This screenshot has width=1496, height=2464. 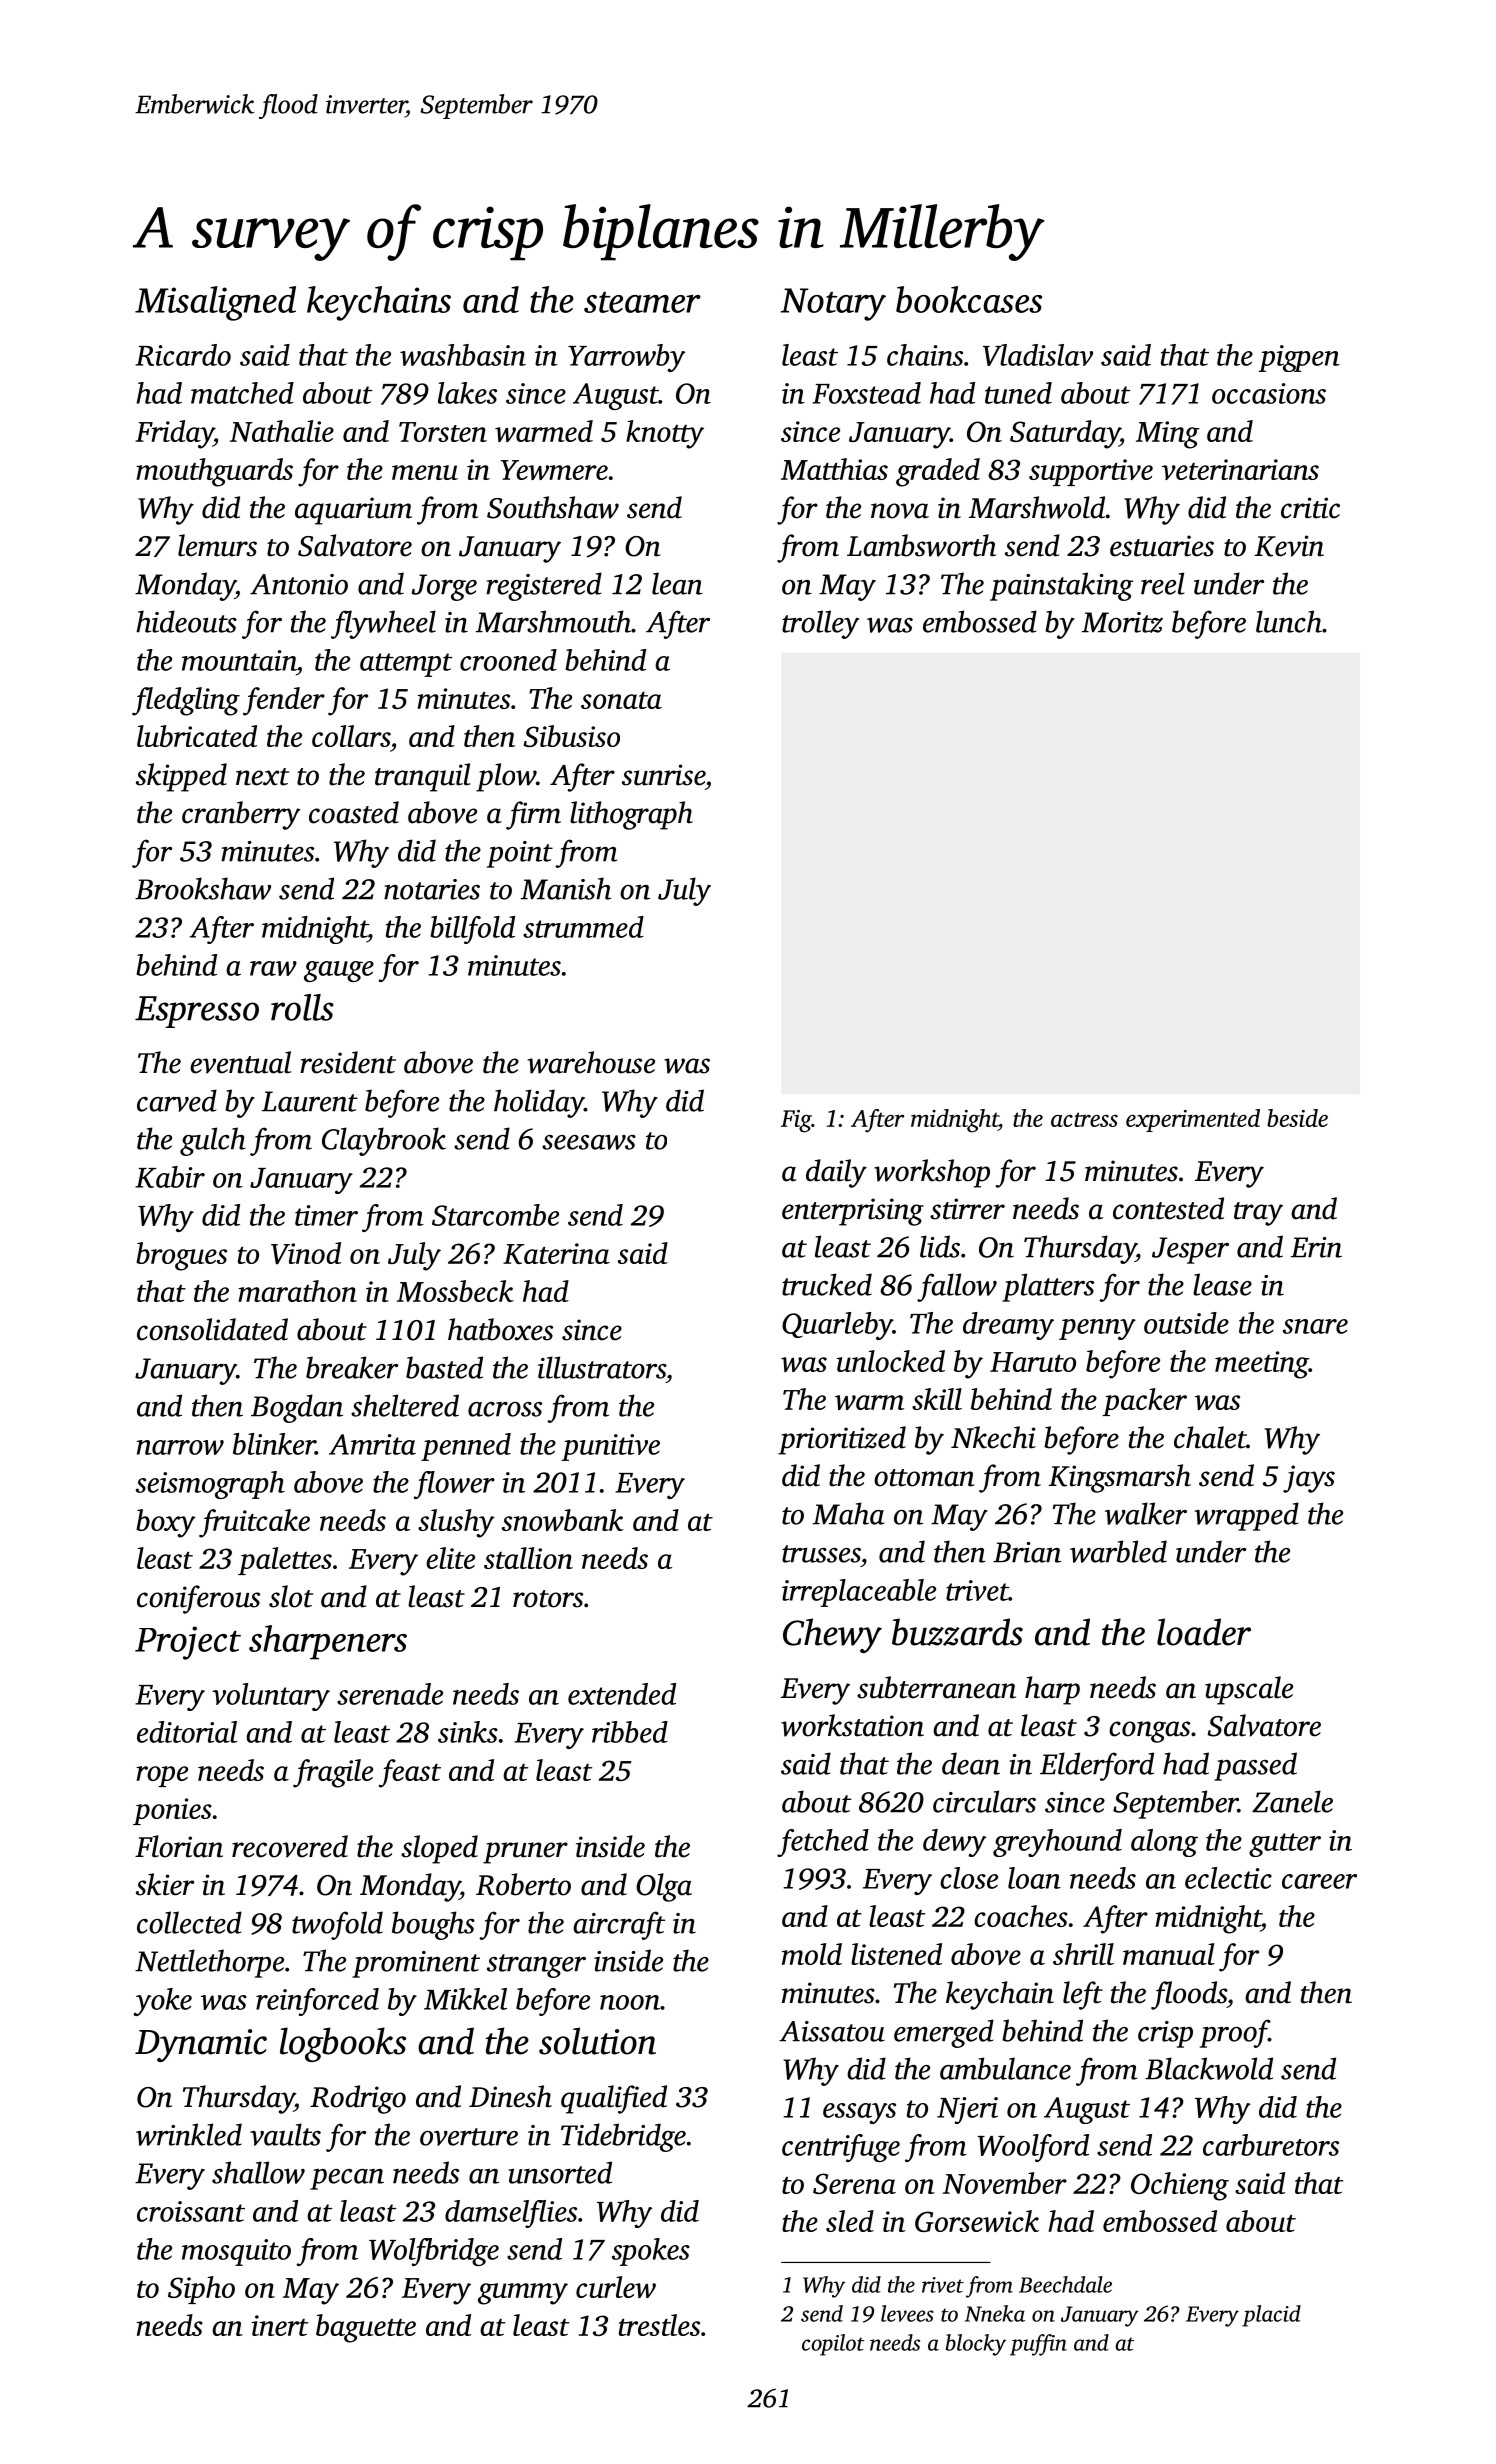 What do you see at coordinates (642, 302) in the screenshot?
I see `steamer` at bounding box center [642, 302].
